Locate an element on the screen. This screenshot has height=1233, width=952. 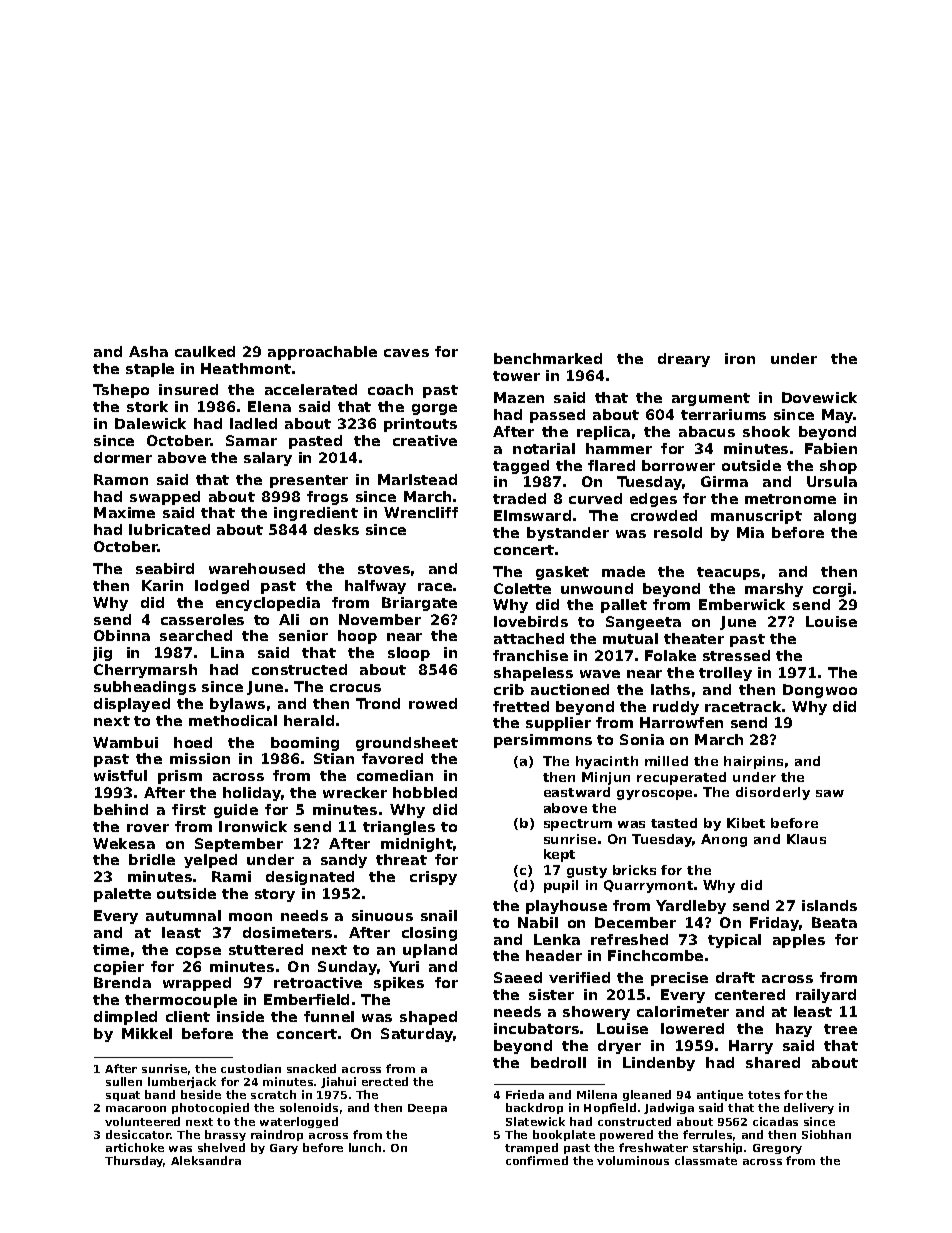
senior is located at coordinates (303, 635).
